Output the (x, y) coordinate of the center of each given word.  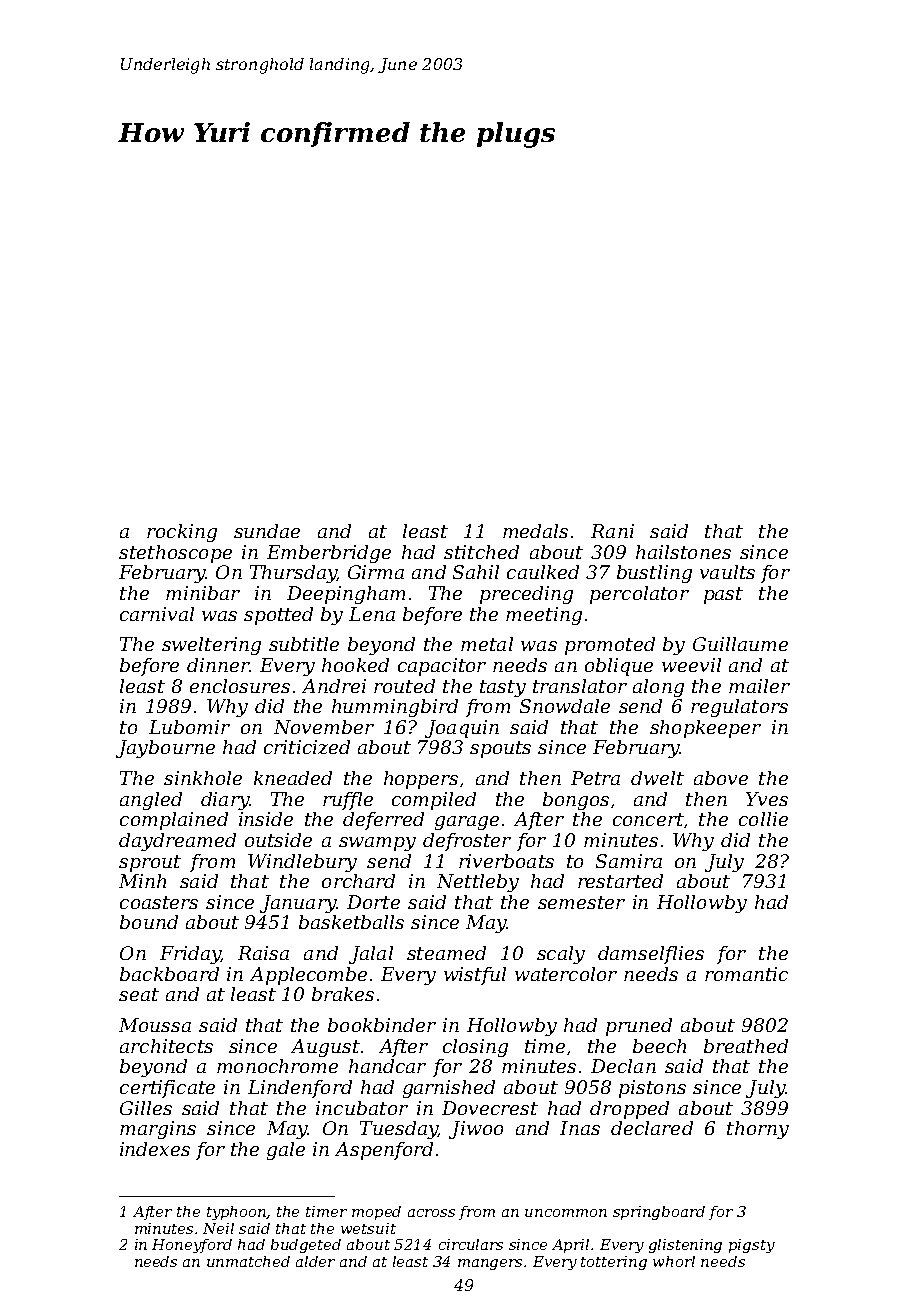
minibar (203, 593)
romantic (746, 974)
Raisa (263, 953)
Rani (612, 531)
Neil (218, 1228)
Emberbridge (329, 554)
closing (475, 1048)
